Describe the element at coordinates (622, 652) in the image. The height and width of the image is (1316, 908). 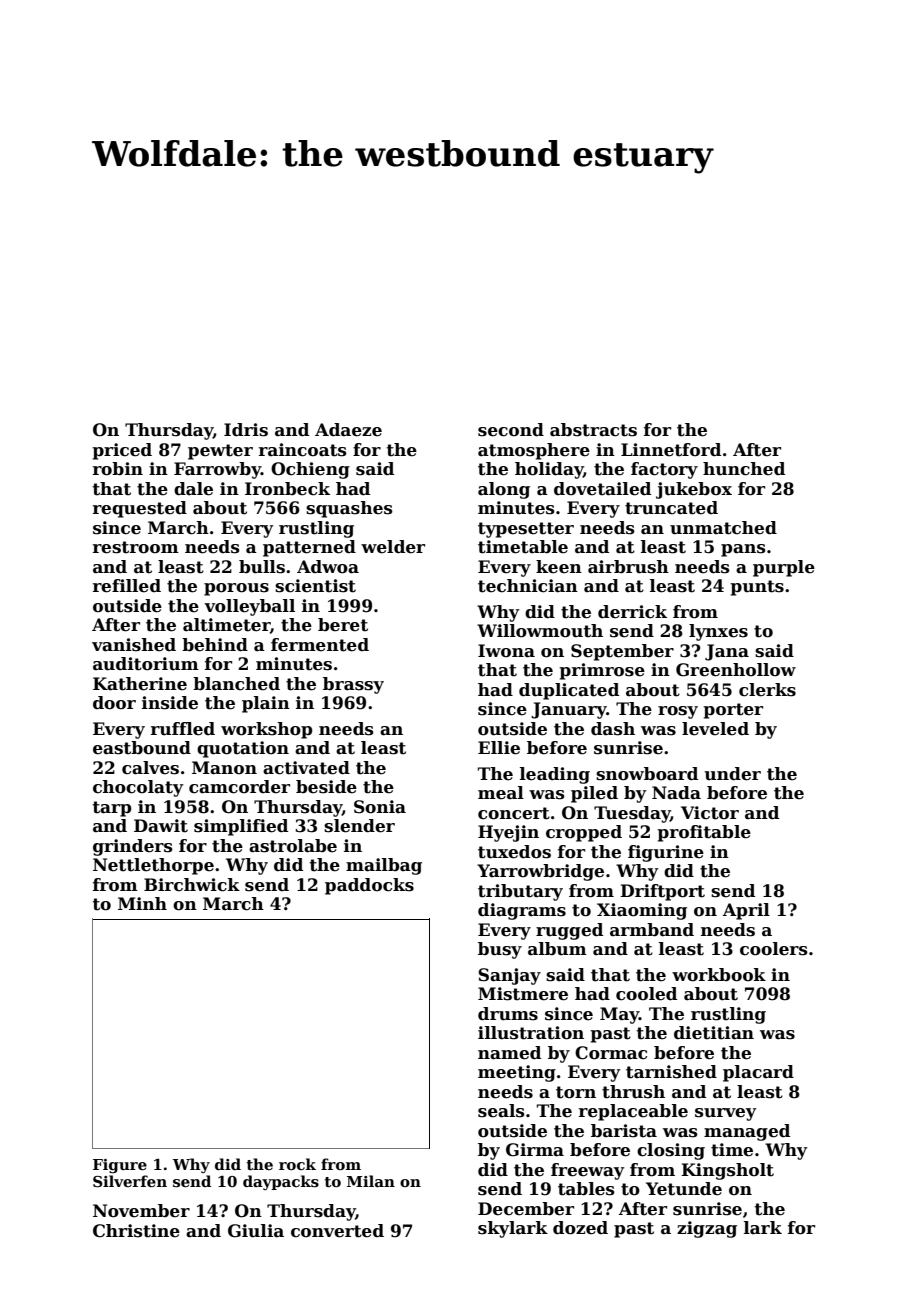
I see `September` at that location.
